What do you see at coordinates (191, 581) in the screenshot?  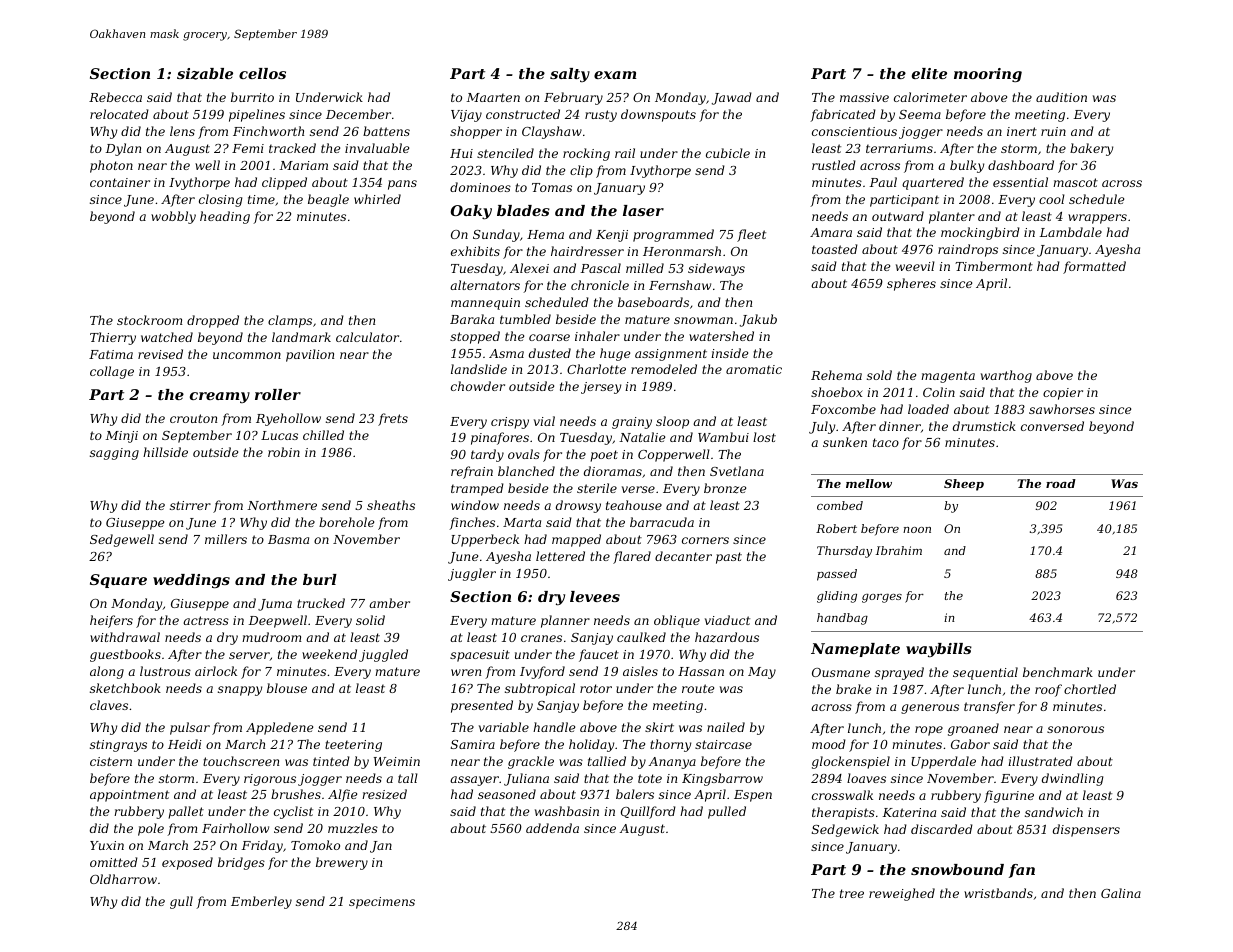 I see `weddings` at bounding box center [191, 581].
